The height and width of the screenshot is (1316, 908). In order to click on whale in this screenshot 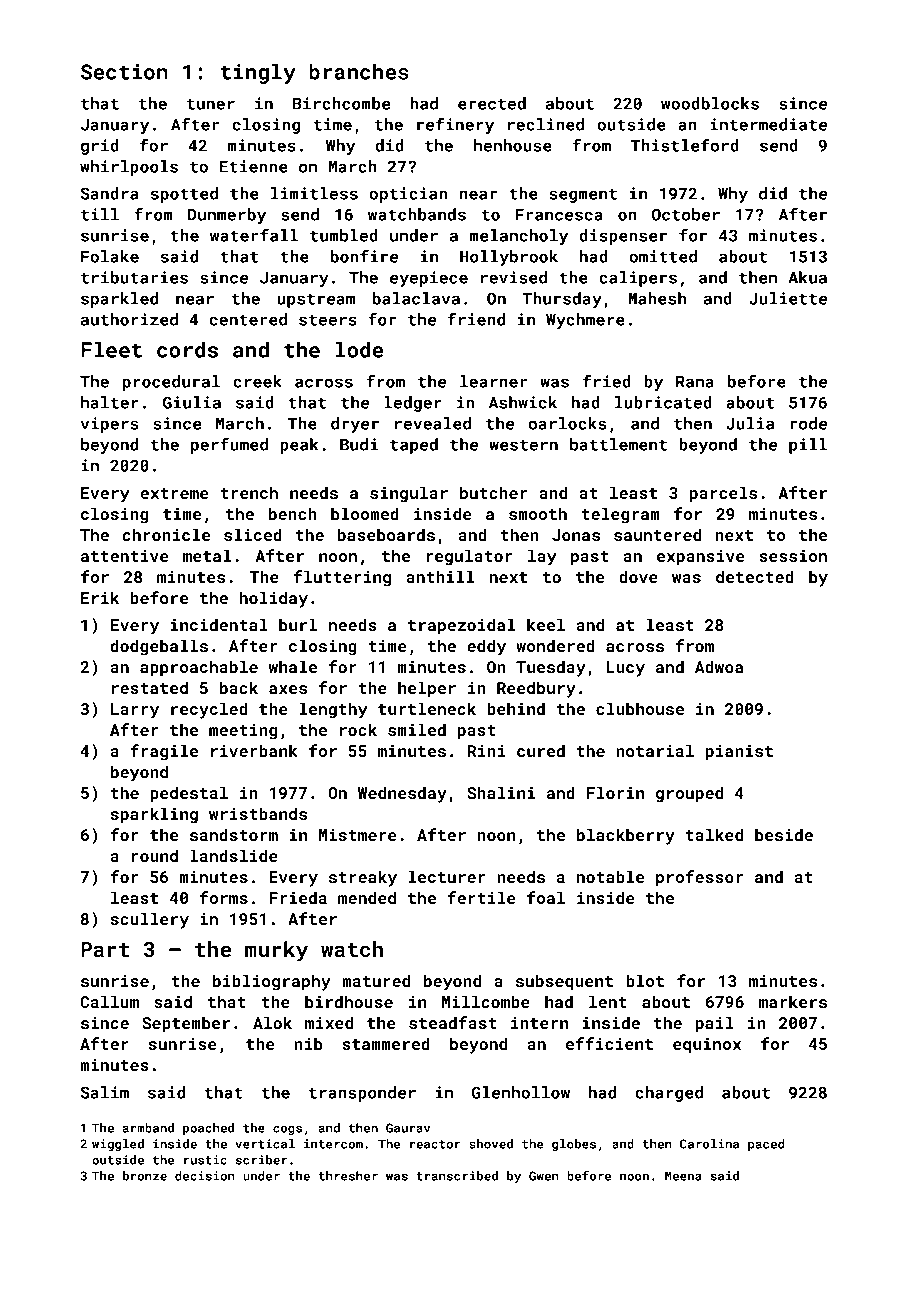, I will do `click(292, 666)`.
